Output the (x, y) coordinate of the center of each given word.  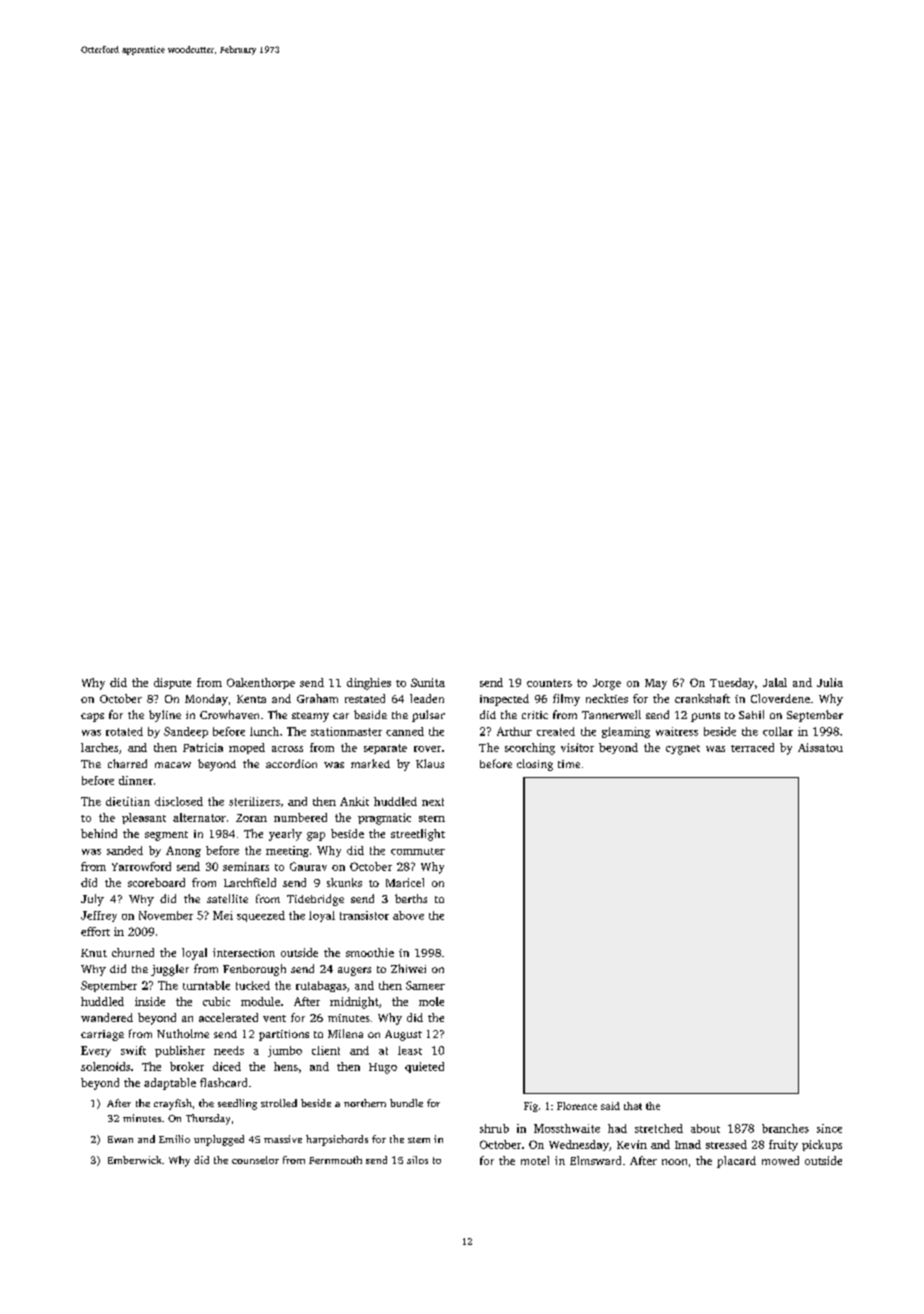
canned (405, 731)
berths (411, 898)
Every (96, 1051)
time (569, 764)
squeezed (261, 916)
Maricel (405, 882)
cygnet (683, 750)
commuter (418, 851)
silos (417, 1160)
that (633, 1106)
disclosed (179, 801)
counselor (255, 1160)
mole (431, 1001)
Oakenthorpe (261, 683)
